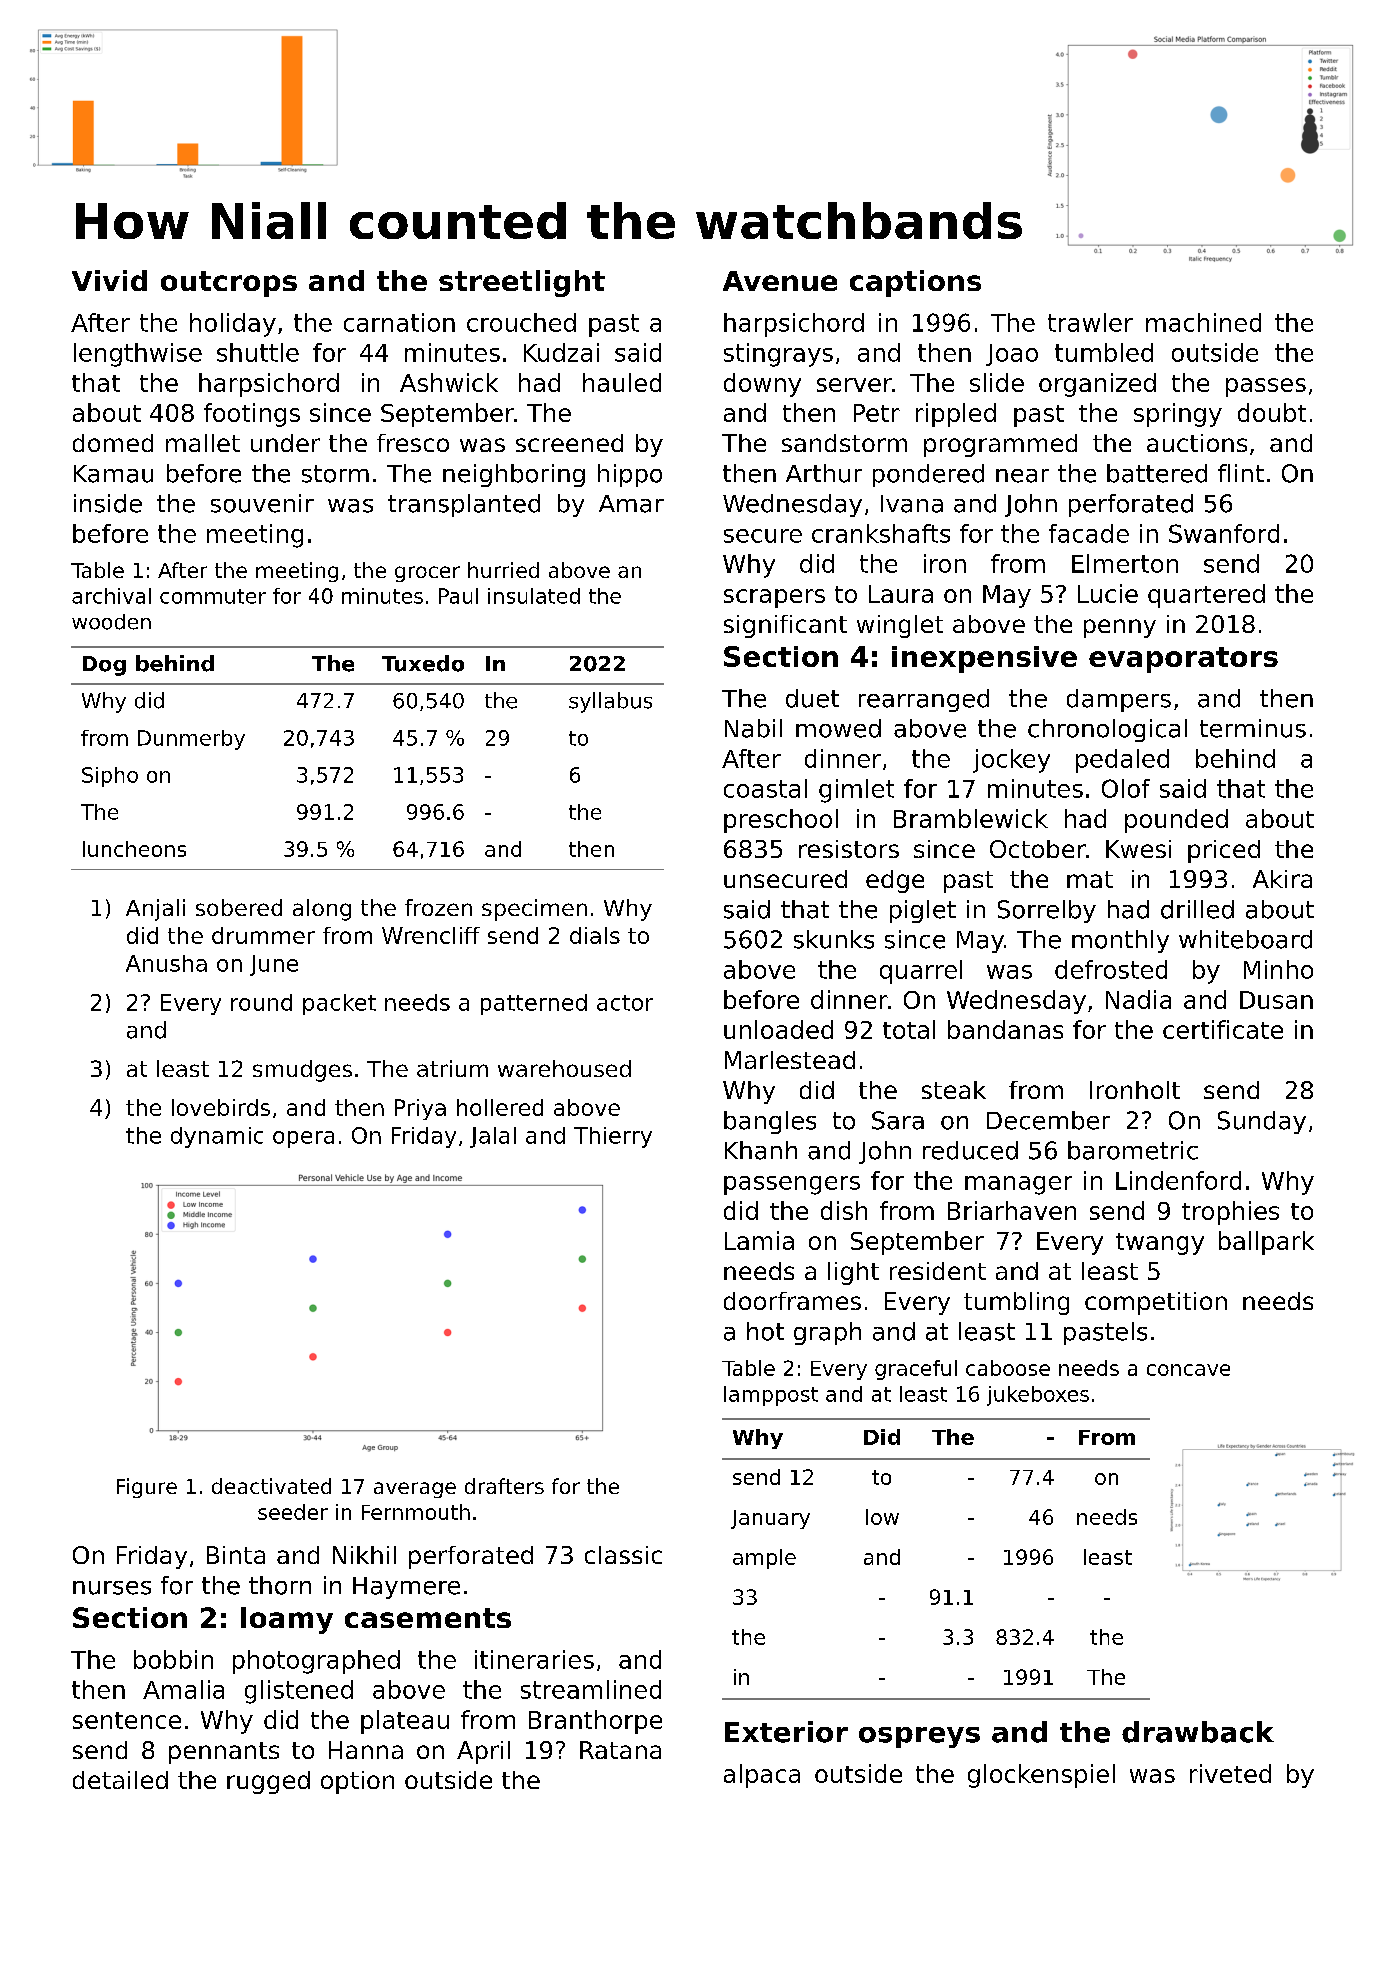  What do you see at coordinates (271, 1486) in the image?
I see `deactivated` at bounding box center [271, 1486].
